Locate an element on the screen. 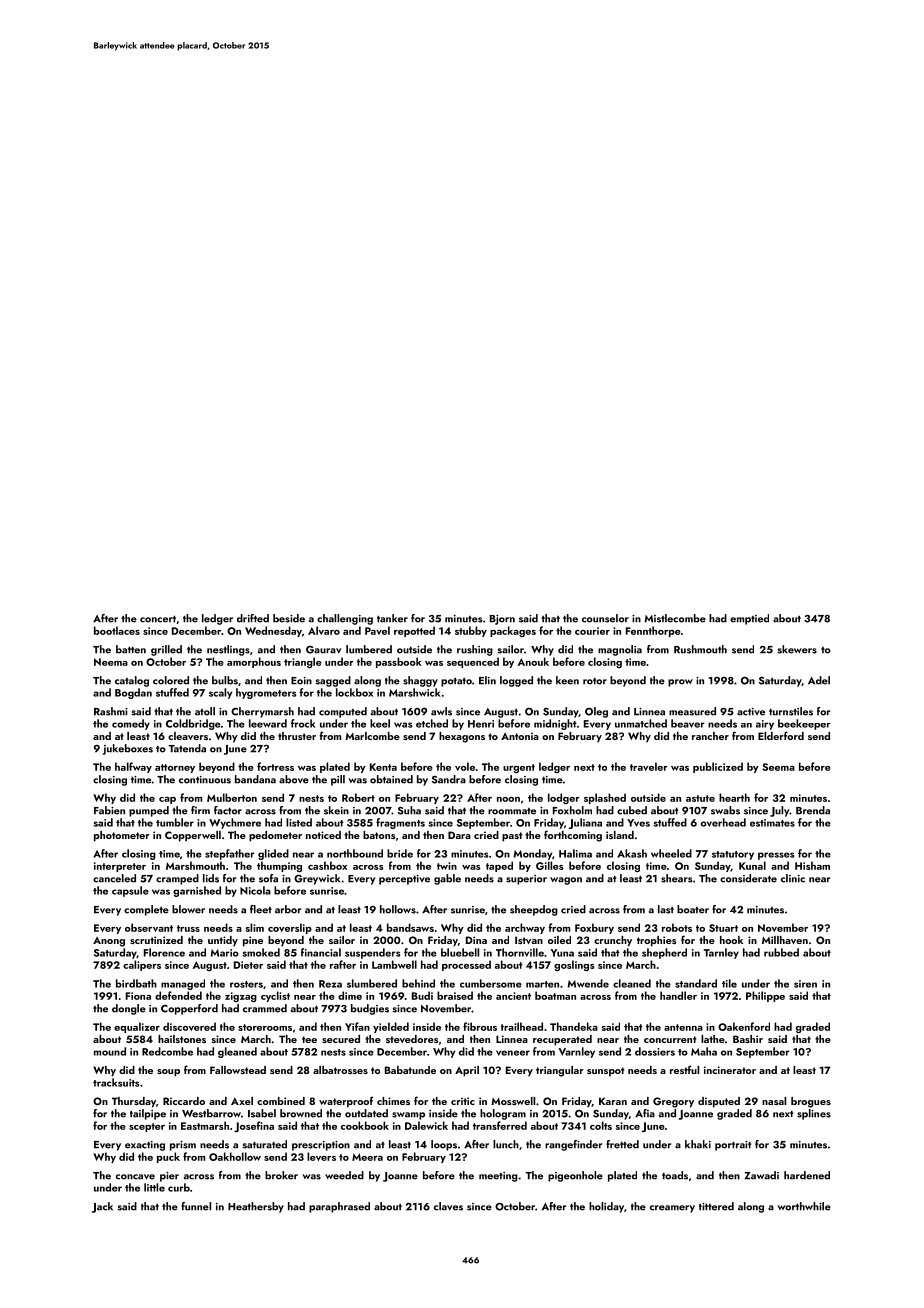 This screenshot has width=924, height=1308. Seema is located at coordinates (778, 767).
